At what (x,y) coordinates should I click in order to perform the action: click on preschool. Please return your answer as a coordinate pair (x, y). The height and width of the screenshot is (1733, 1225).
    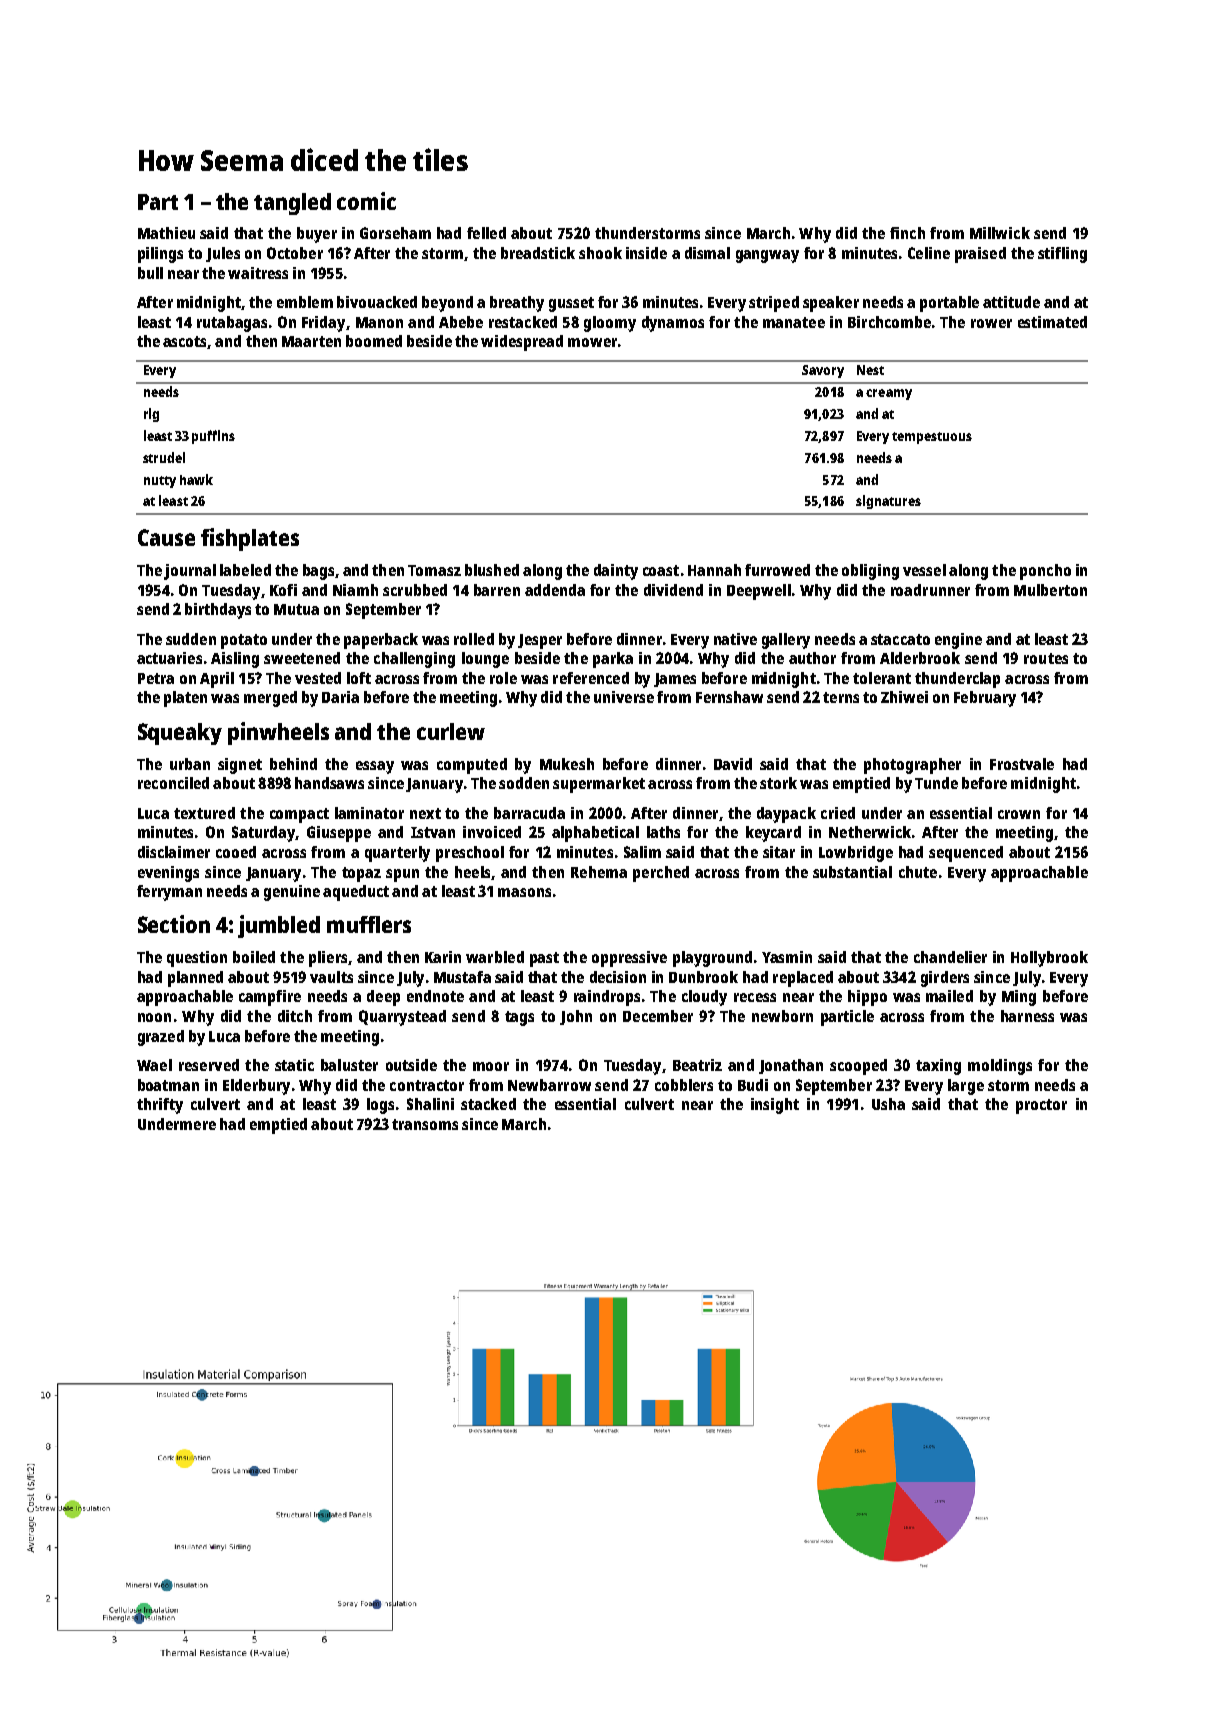
    Looking at the image, I should click on (470, 854).
